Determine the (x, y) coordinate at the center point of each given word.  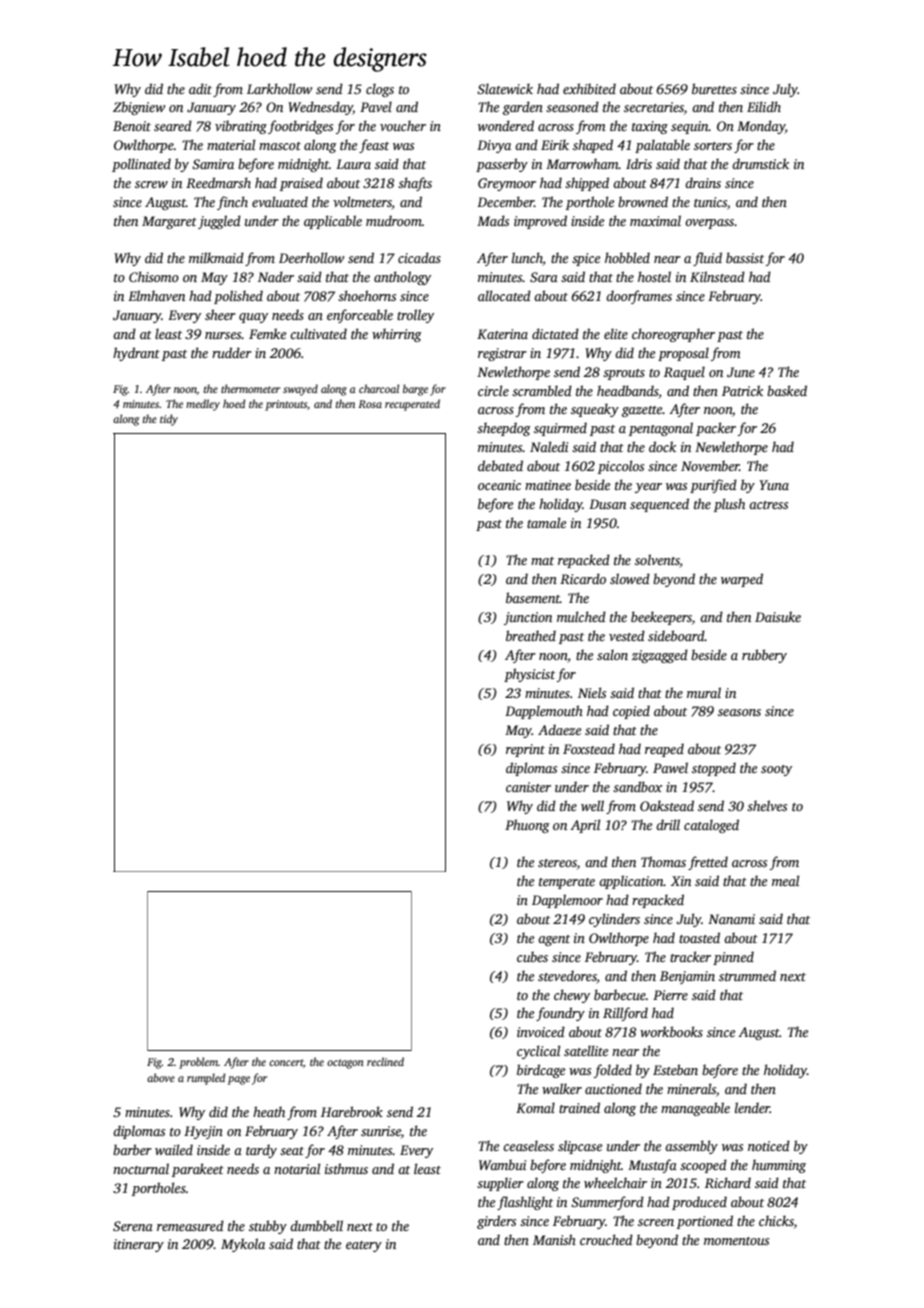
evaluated (280, 201)
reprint (525, 750)
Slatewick (505, 88)
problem (198, 1063)
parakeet (198, 1170)
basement (533, 597)
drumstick (760, 163)
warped (742, 580)
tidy (169, 420)
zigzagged (660, 656)
